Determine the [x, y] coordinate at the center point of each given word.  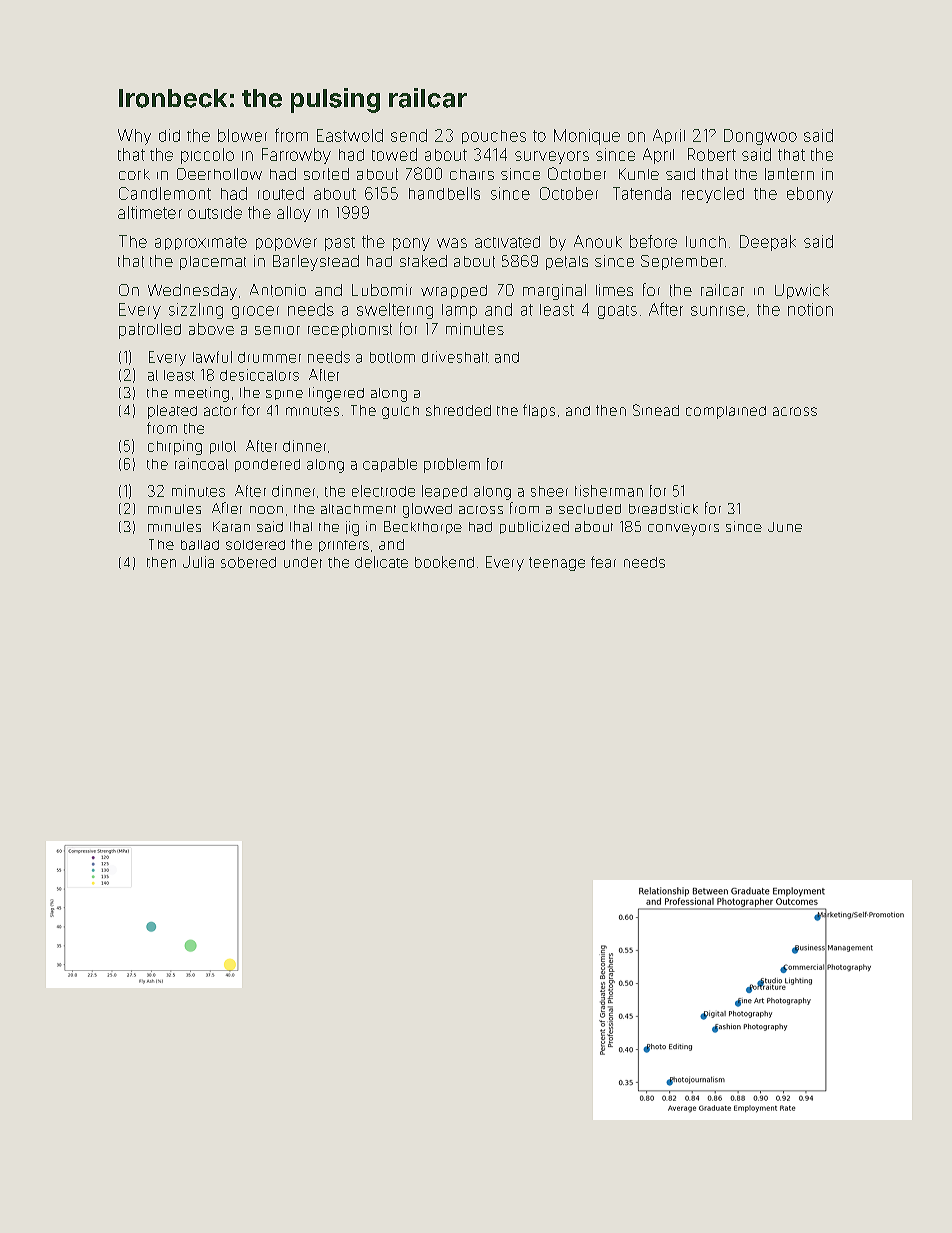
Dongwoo [760, 137]
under [303, 562]
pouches [494, 137]
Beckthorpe [423, 527]
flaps [539, 411]
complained [726, 412]
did [169, 135]
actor [220, 411]
